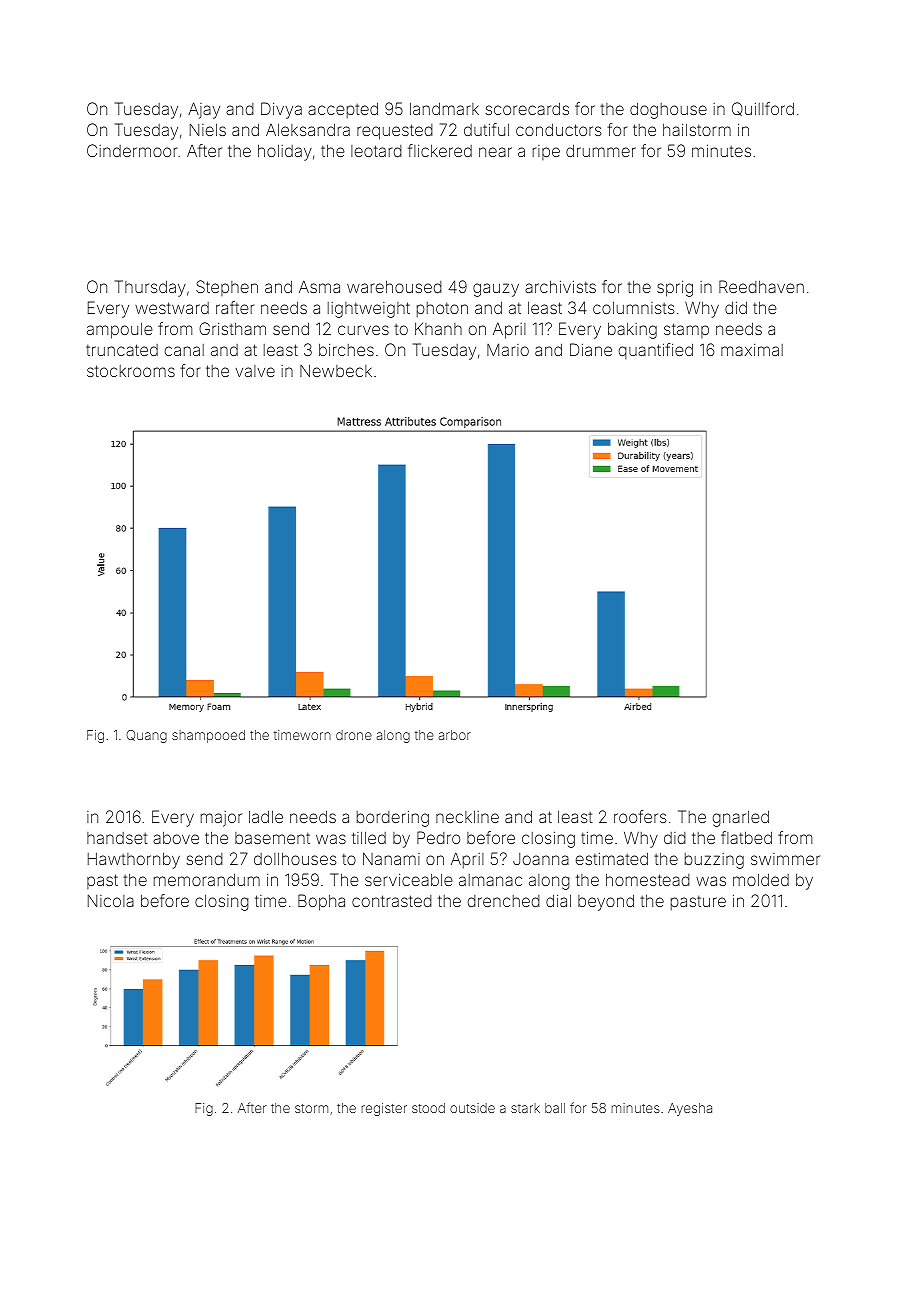  I want to click on ball, so click(555, 1108).
